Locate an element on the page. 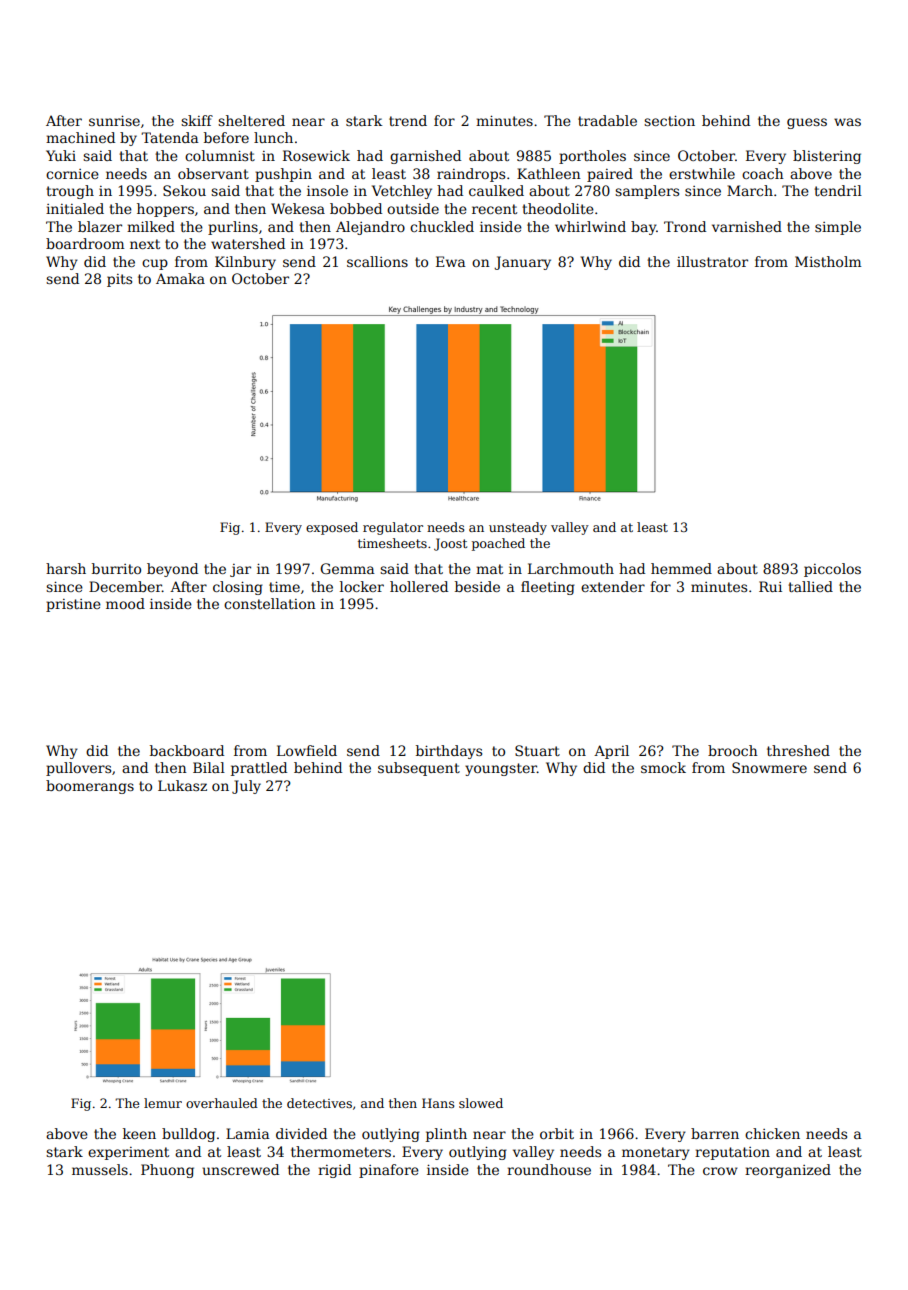 Image resolution: width=908 pixels, height=1290 pixels. exposed is located at coordinates (332, 528).
